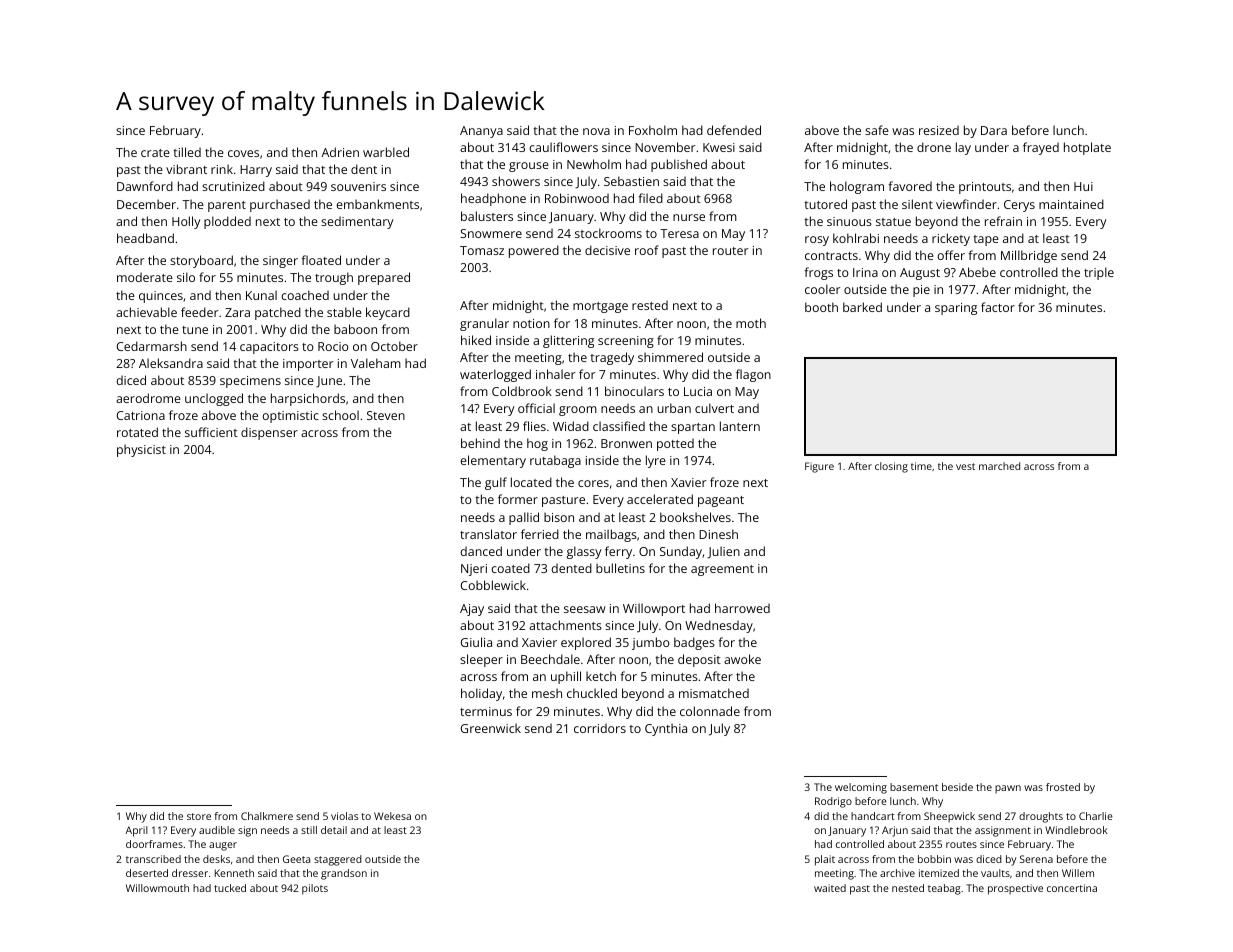  What do you see at coordinates (340, 415) in the document?
I see `school` at bounding box center [340, 415].
